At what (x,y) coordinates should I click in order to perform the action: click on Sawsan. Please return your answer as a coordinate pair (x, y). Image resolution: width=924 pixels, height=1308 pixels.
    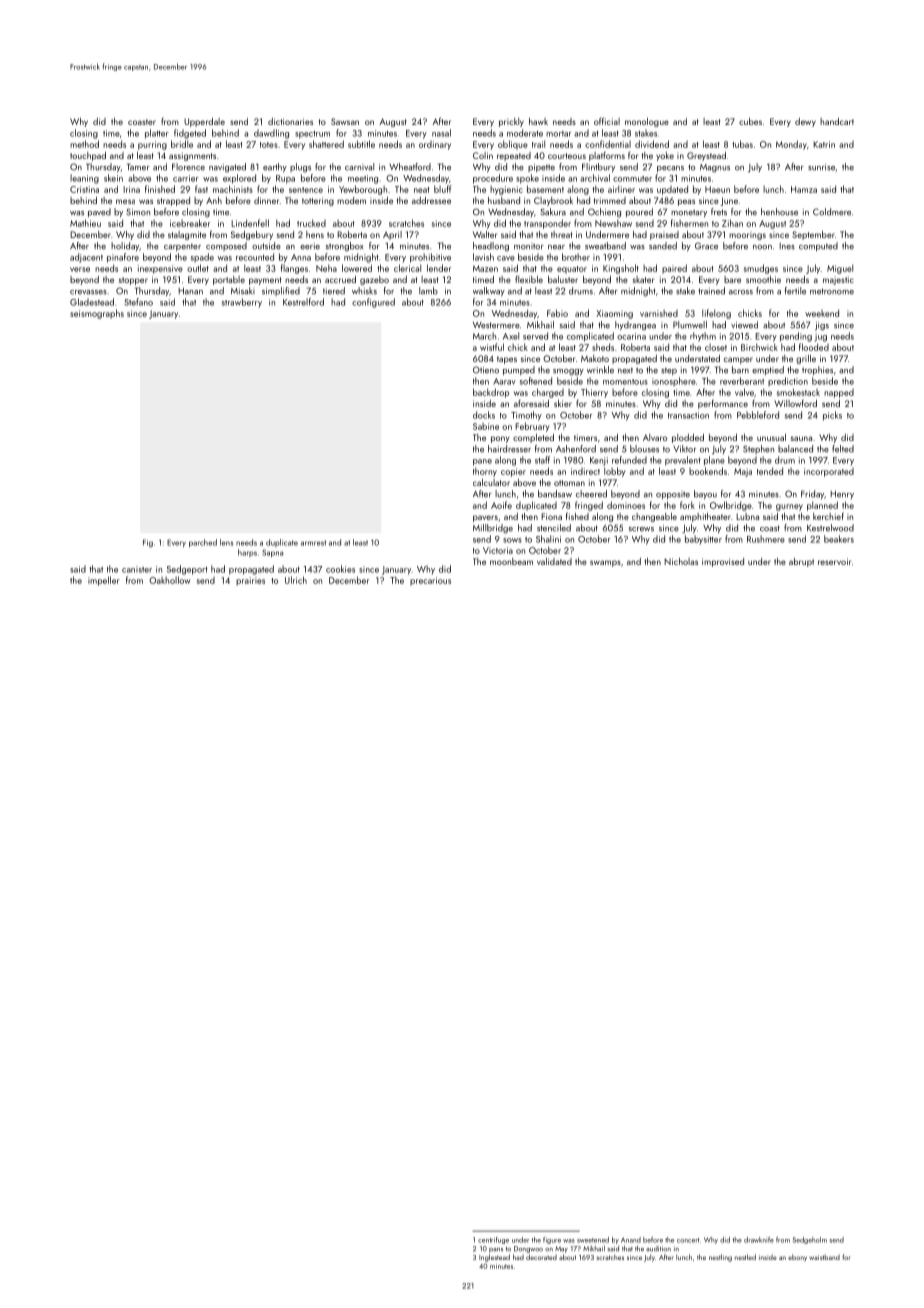
    Looking at the image, I should click on (345, 121).
